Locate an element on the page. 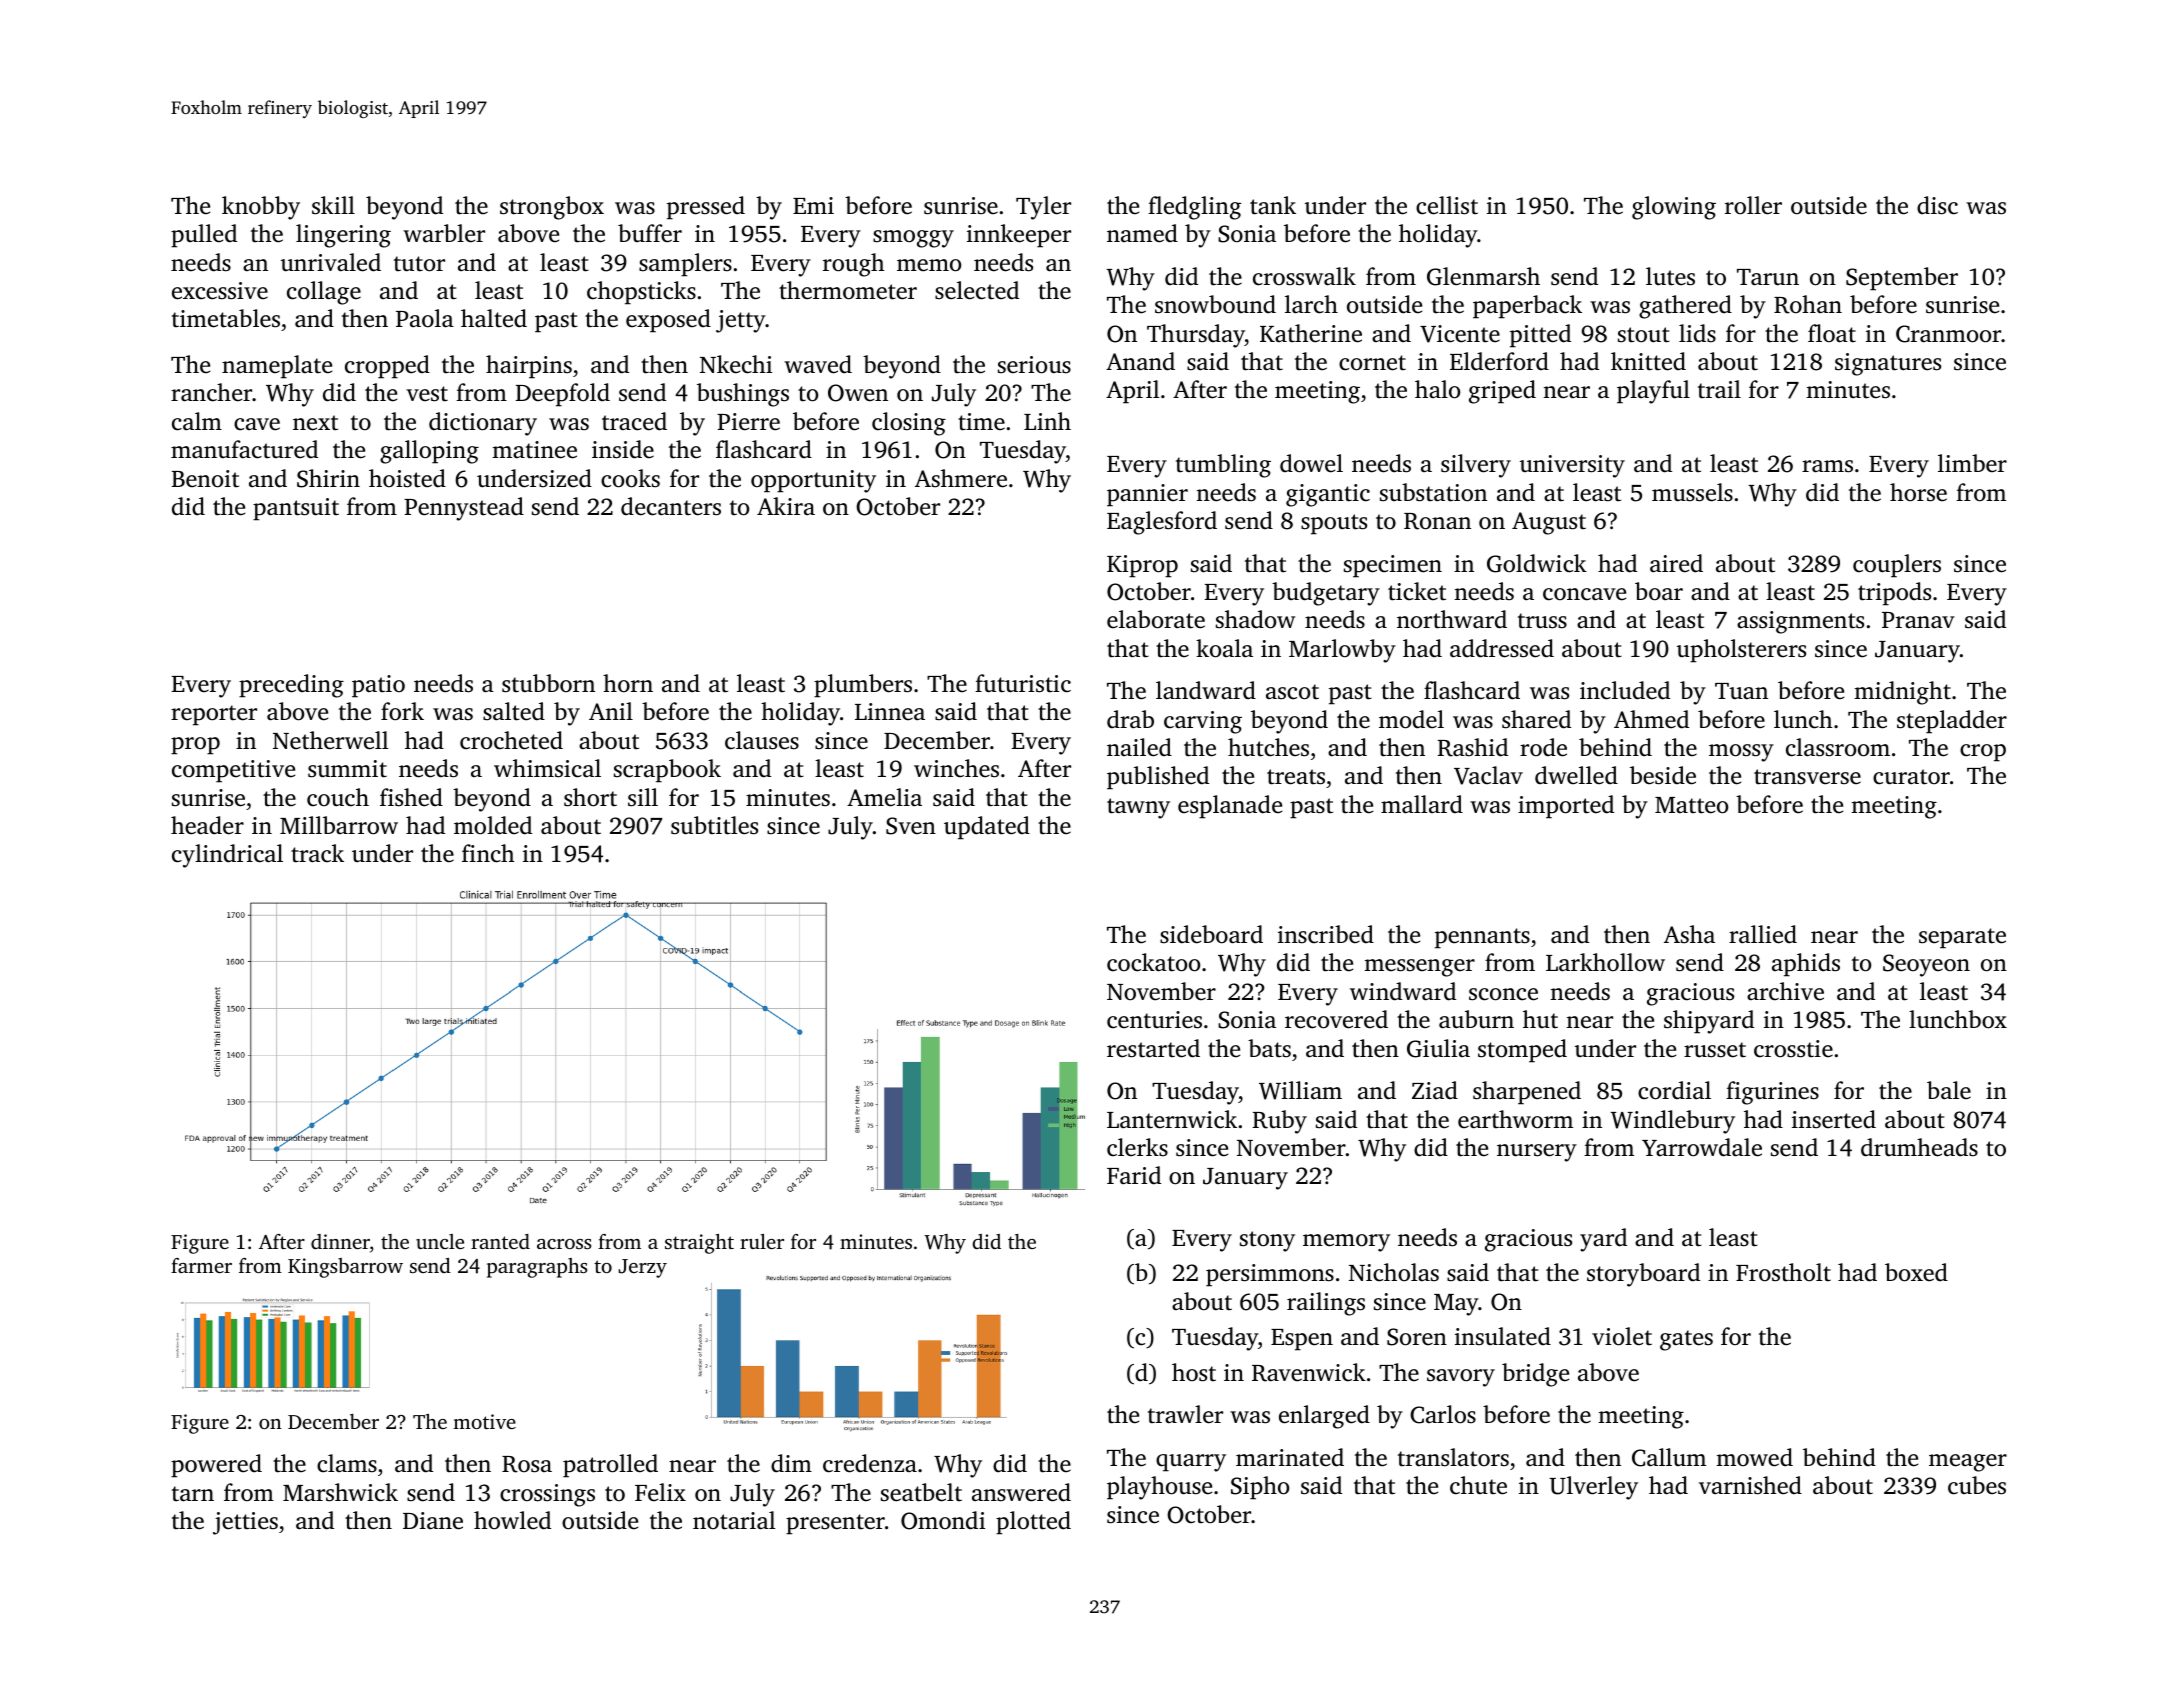 The width and height of the document is (2178, 1683). curator is located at coordinates (1911, 777).
